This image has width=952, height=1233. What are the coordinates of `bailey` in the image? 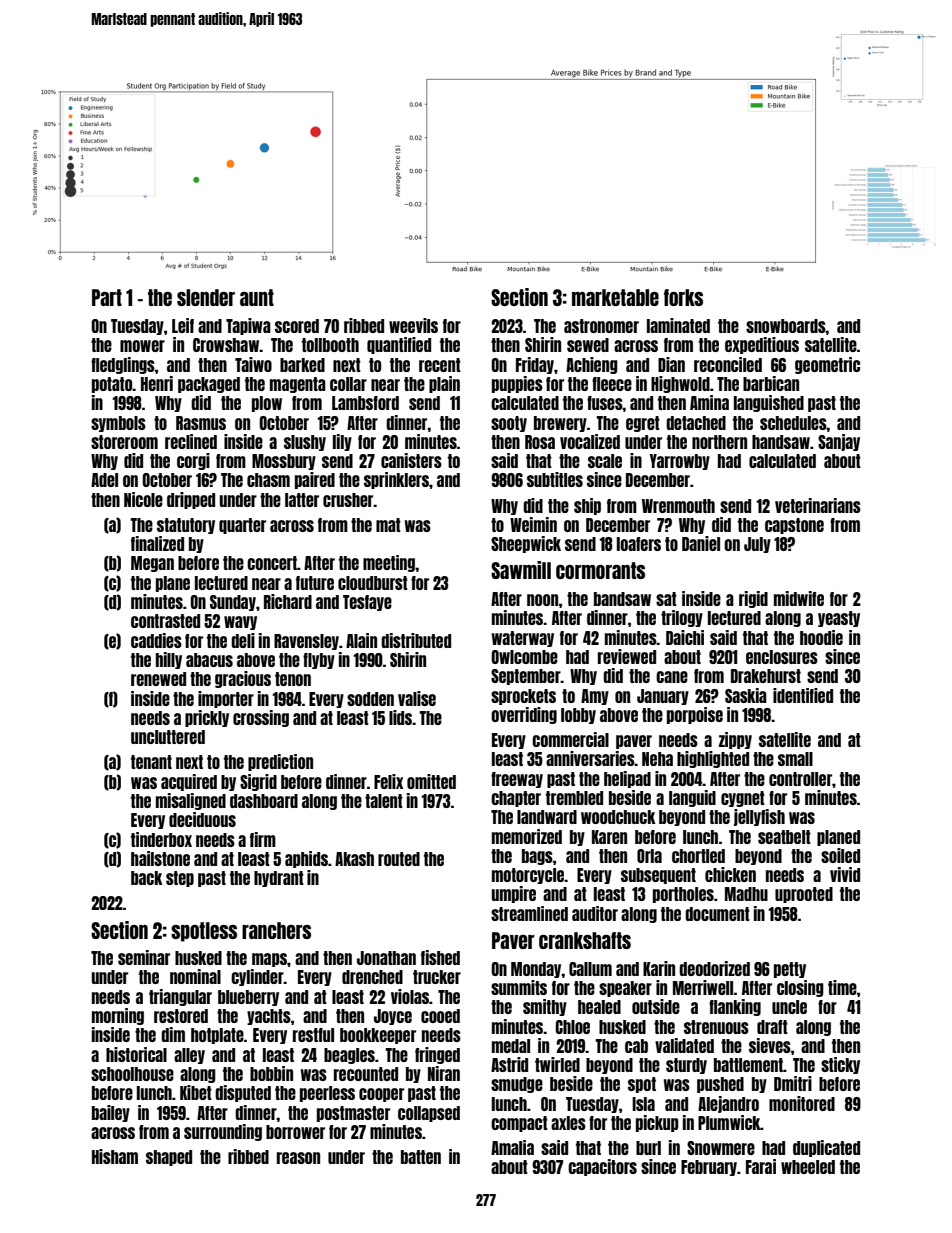 It's located at (111, 1113).
